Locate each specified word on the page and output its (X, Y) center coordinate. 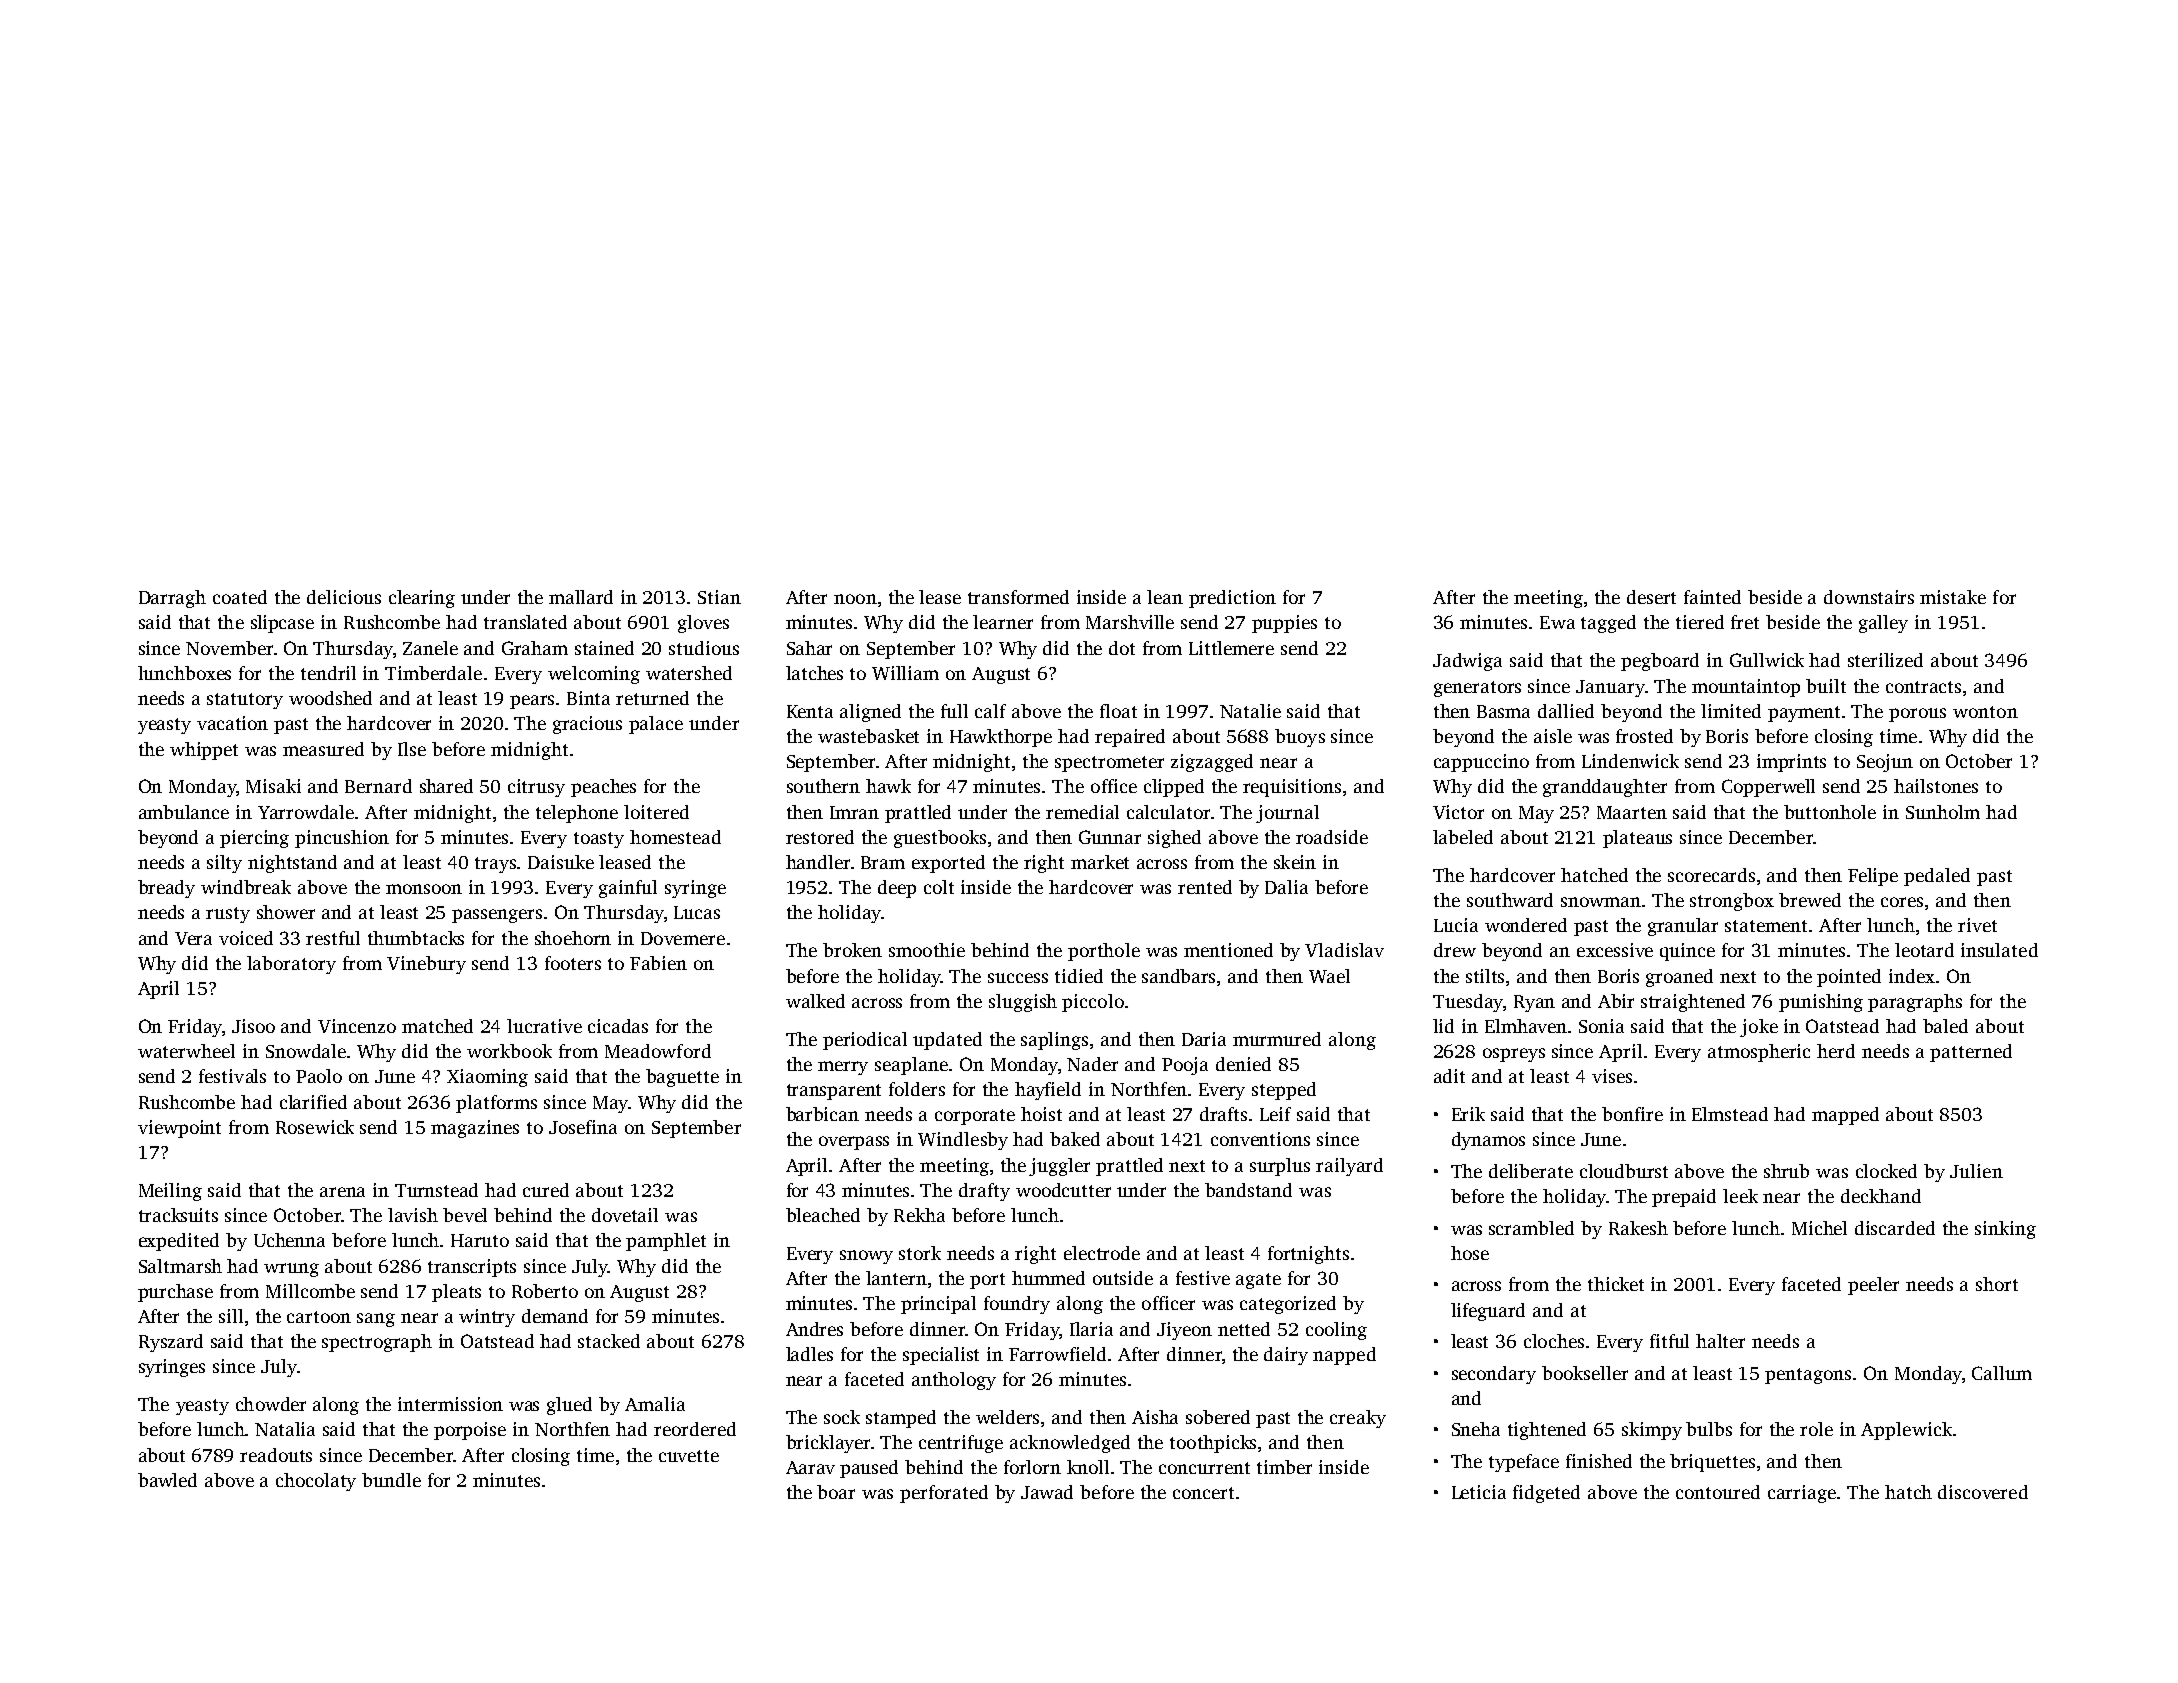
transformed (1018, 597)
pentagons (1808, 1376)
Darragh (172, 599)
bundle (391, 1480)
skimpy (1652, 1431)
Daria (1204, 1039)
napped (1344, 1356)
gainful (628, 889)
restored (820, 837)
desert (1651, 597)
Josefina (583, 1127)
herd (1836, 1051)
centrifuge (961, 1444)
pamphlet (666, 1242)
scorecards (1711, 875)
